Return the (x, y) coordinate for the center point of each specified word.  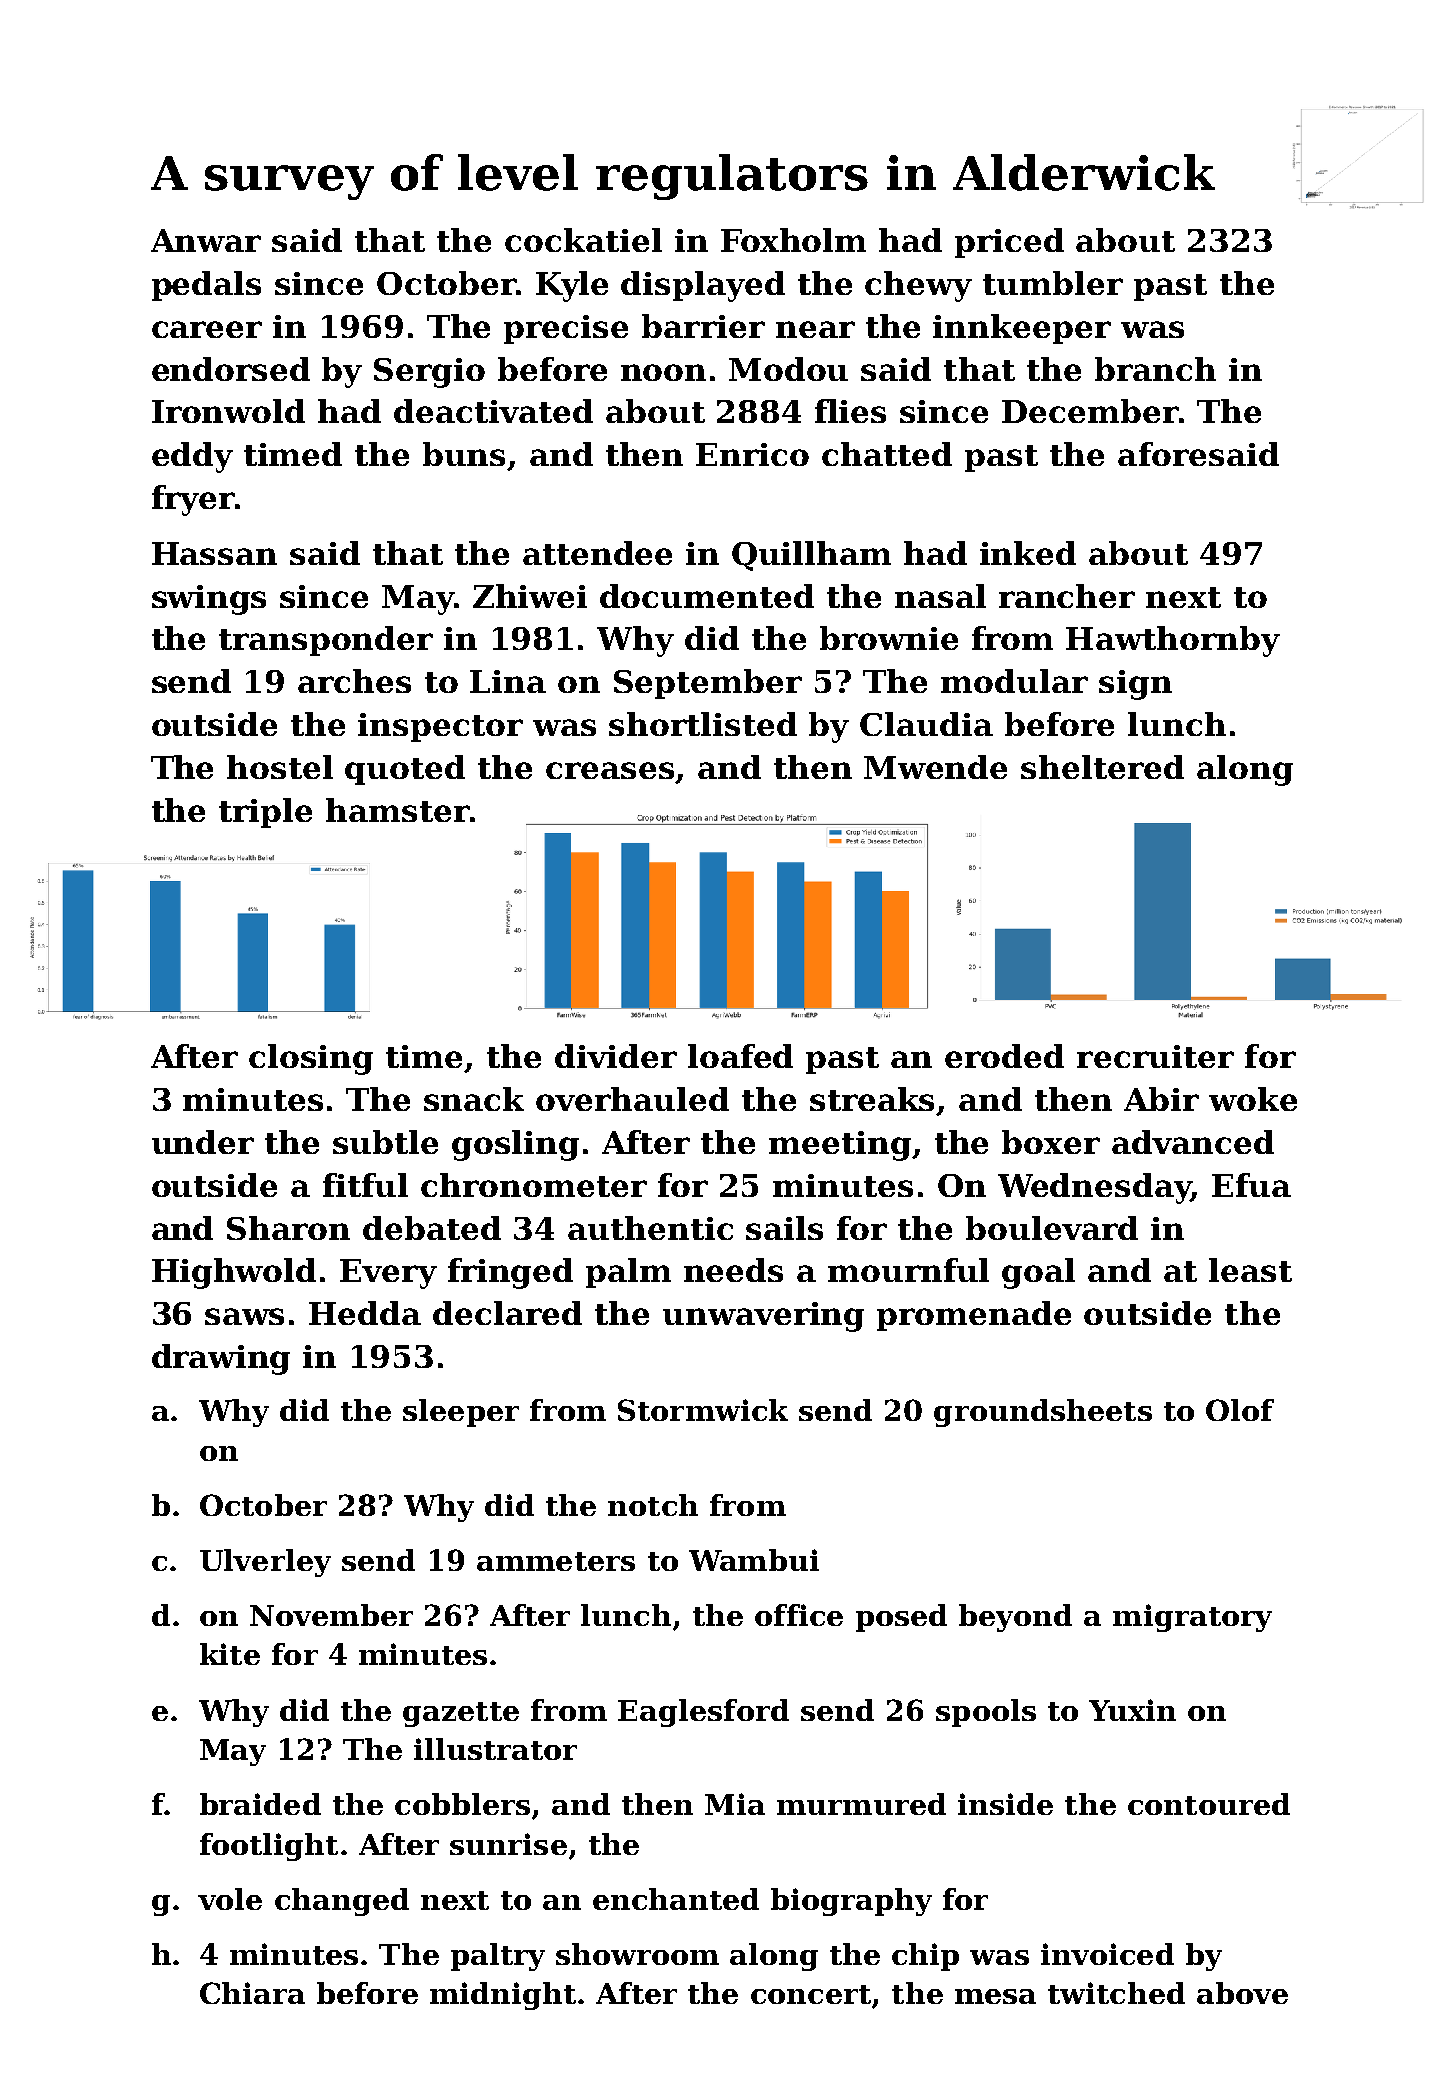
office (799, 1615)
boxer (1051, 1142)
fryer (193, 500)
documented (707, 596)
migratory (1192, 1618)
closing (311, 1059)
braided (260, 1804)
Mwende (935, 767)
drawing (221, 1359)
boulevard (1052, 1228)
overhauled (632, 1099)
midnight (503, 1996)
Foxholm (793, 240)
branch (1155, 369)
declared (507, 1313)
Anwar (206, 240)
